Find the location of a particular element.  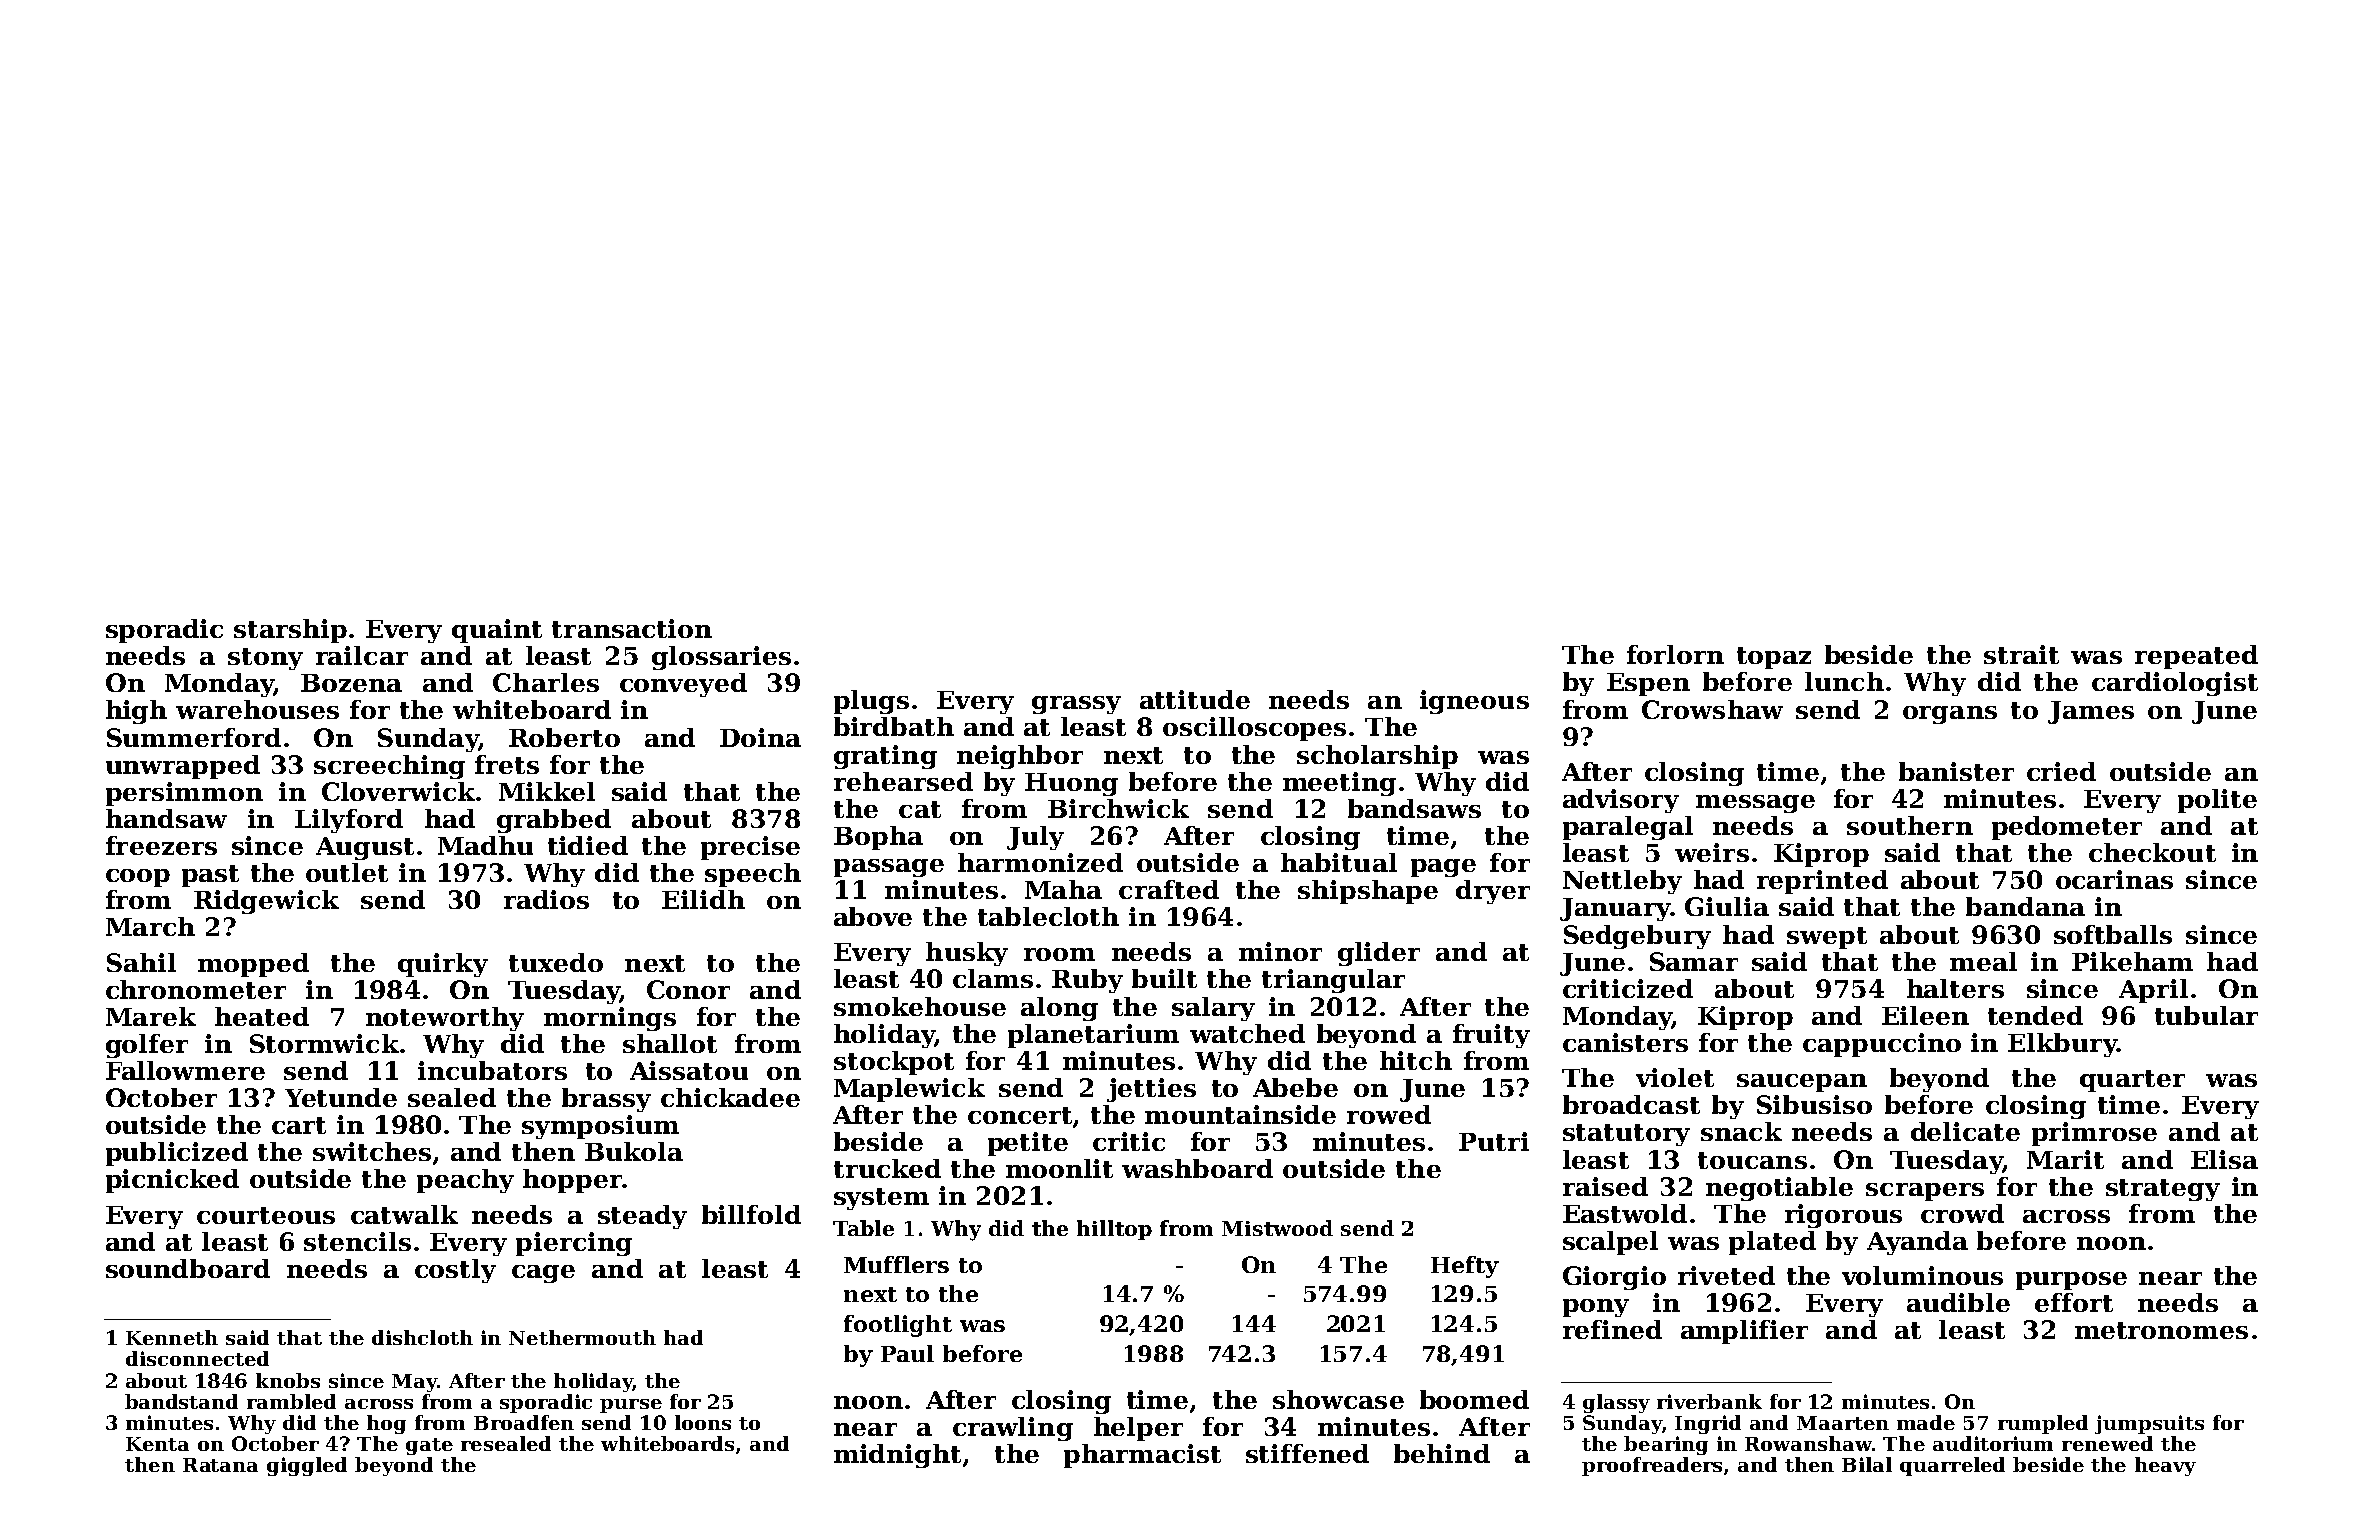

Ruby is located at coordinates (1087, 981).
